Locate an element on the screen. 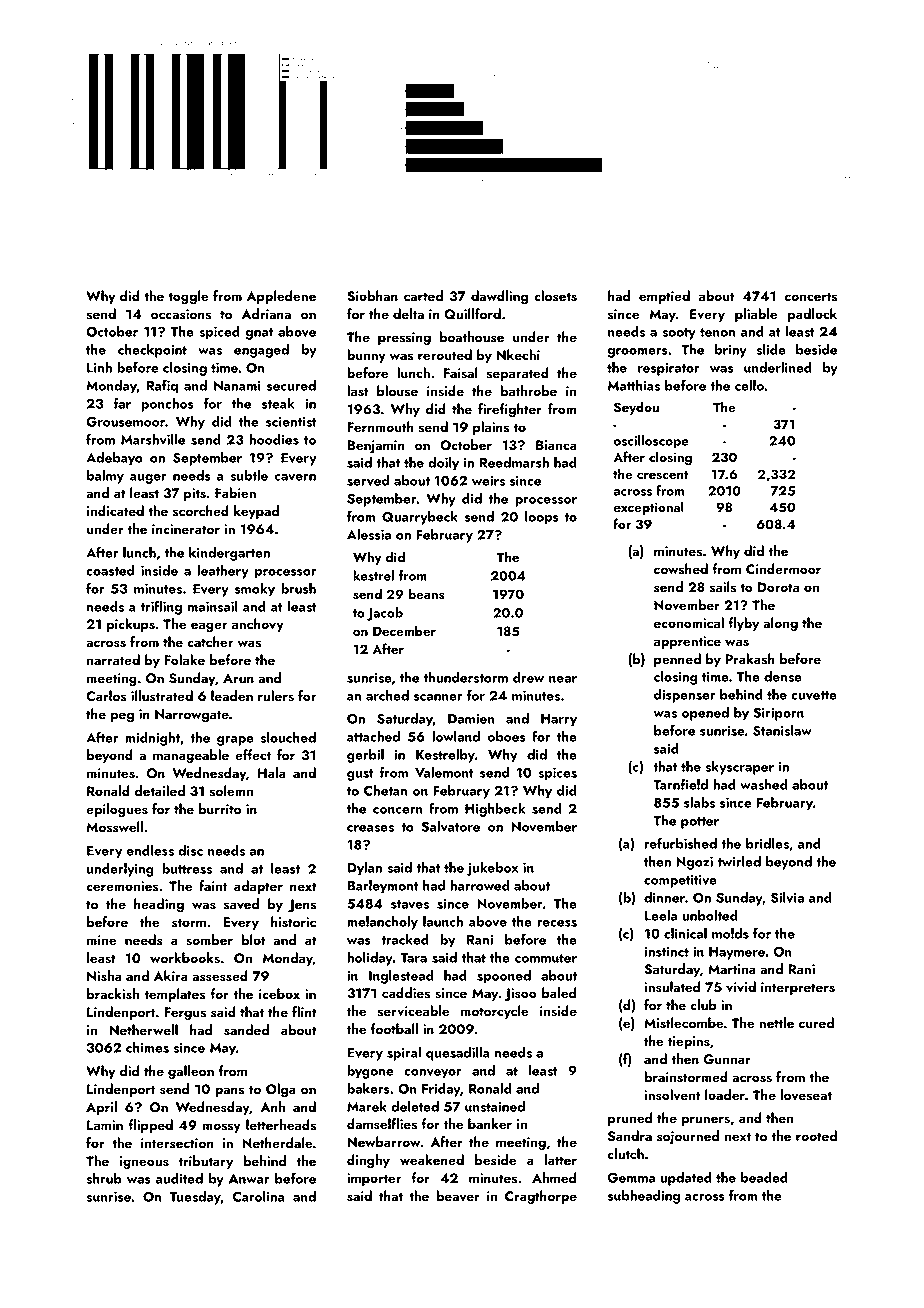  galleon is located at coordinates (191, 1072).
